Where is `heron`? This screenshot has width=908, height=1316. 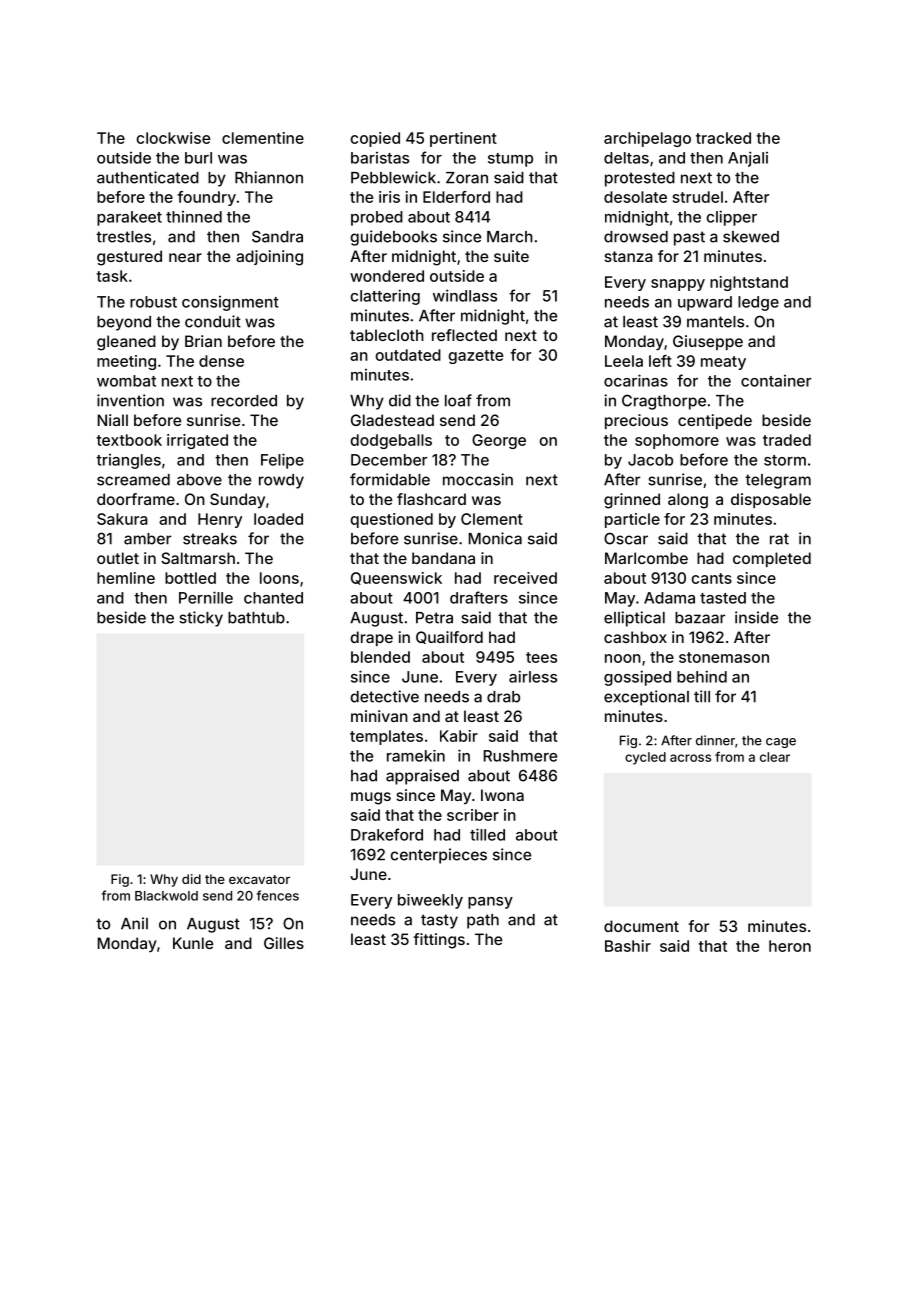 heron is located at coordinates (790, 946).
